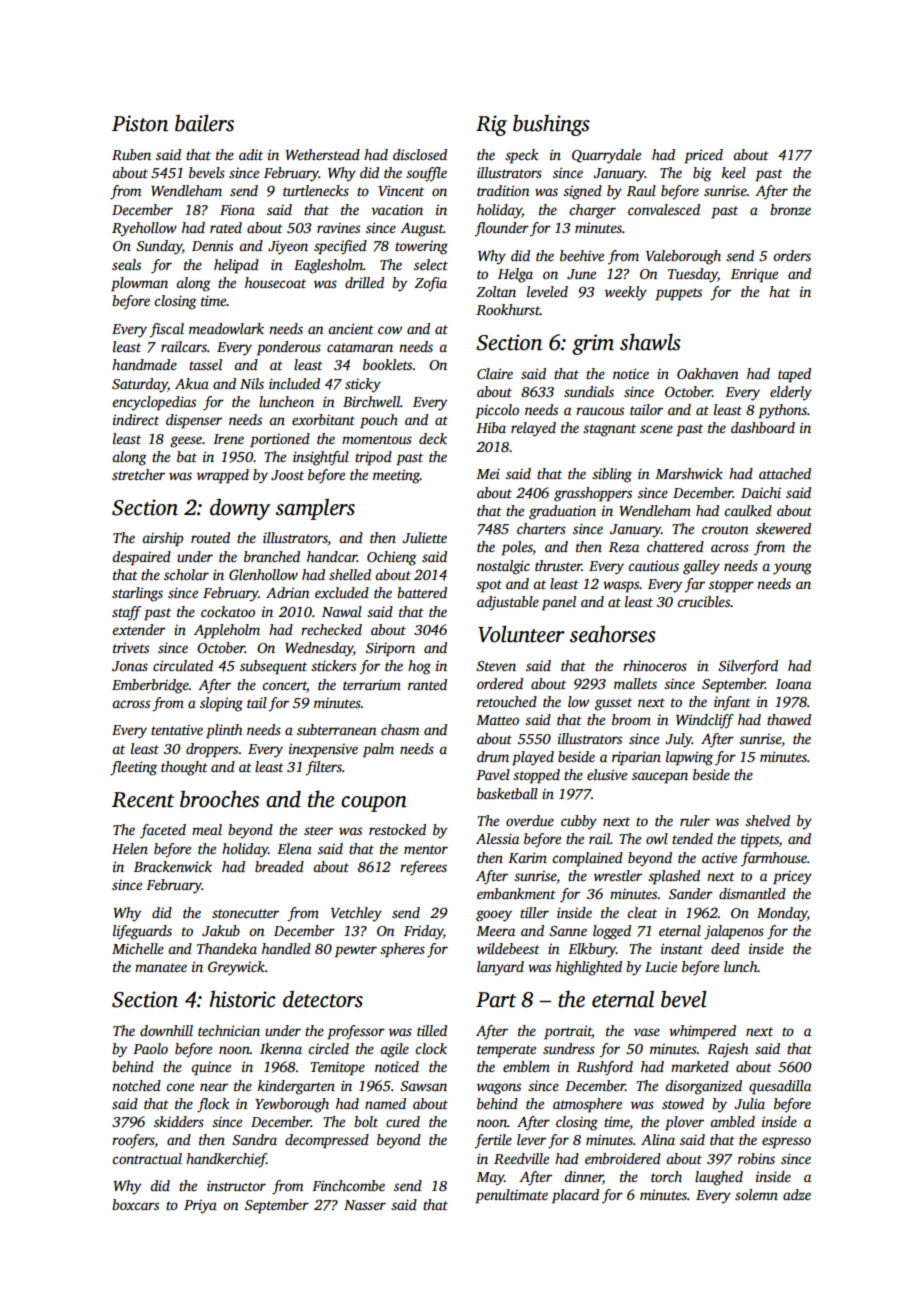  Describe the element at coordinates (213, 1105) in the screenshot. I see `flock` at that location.
